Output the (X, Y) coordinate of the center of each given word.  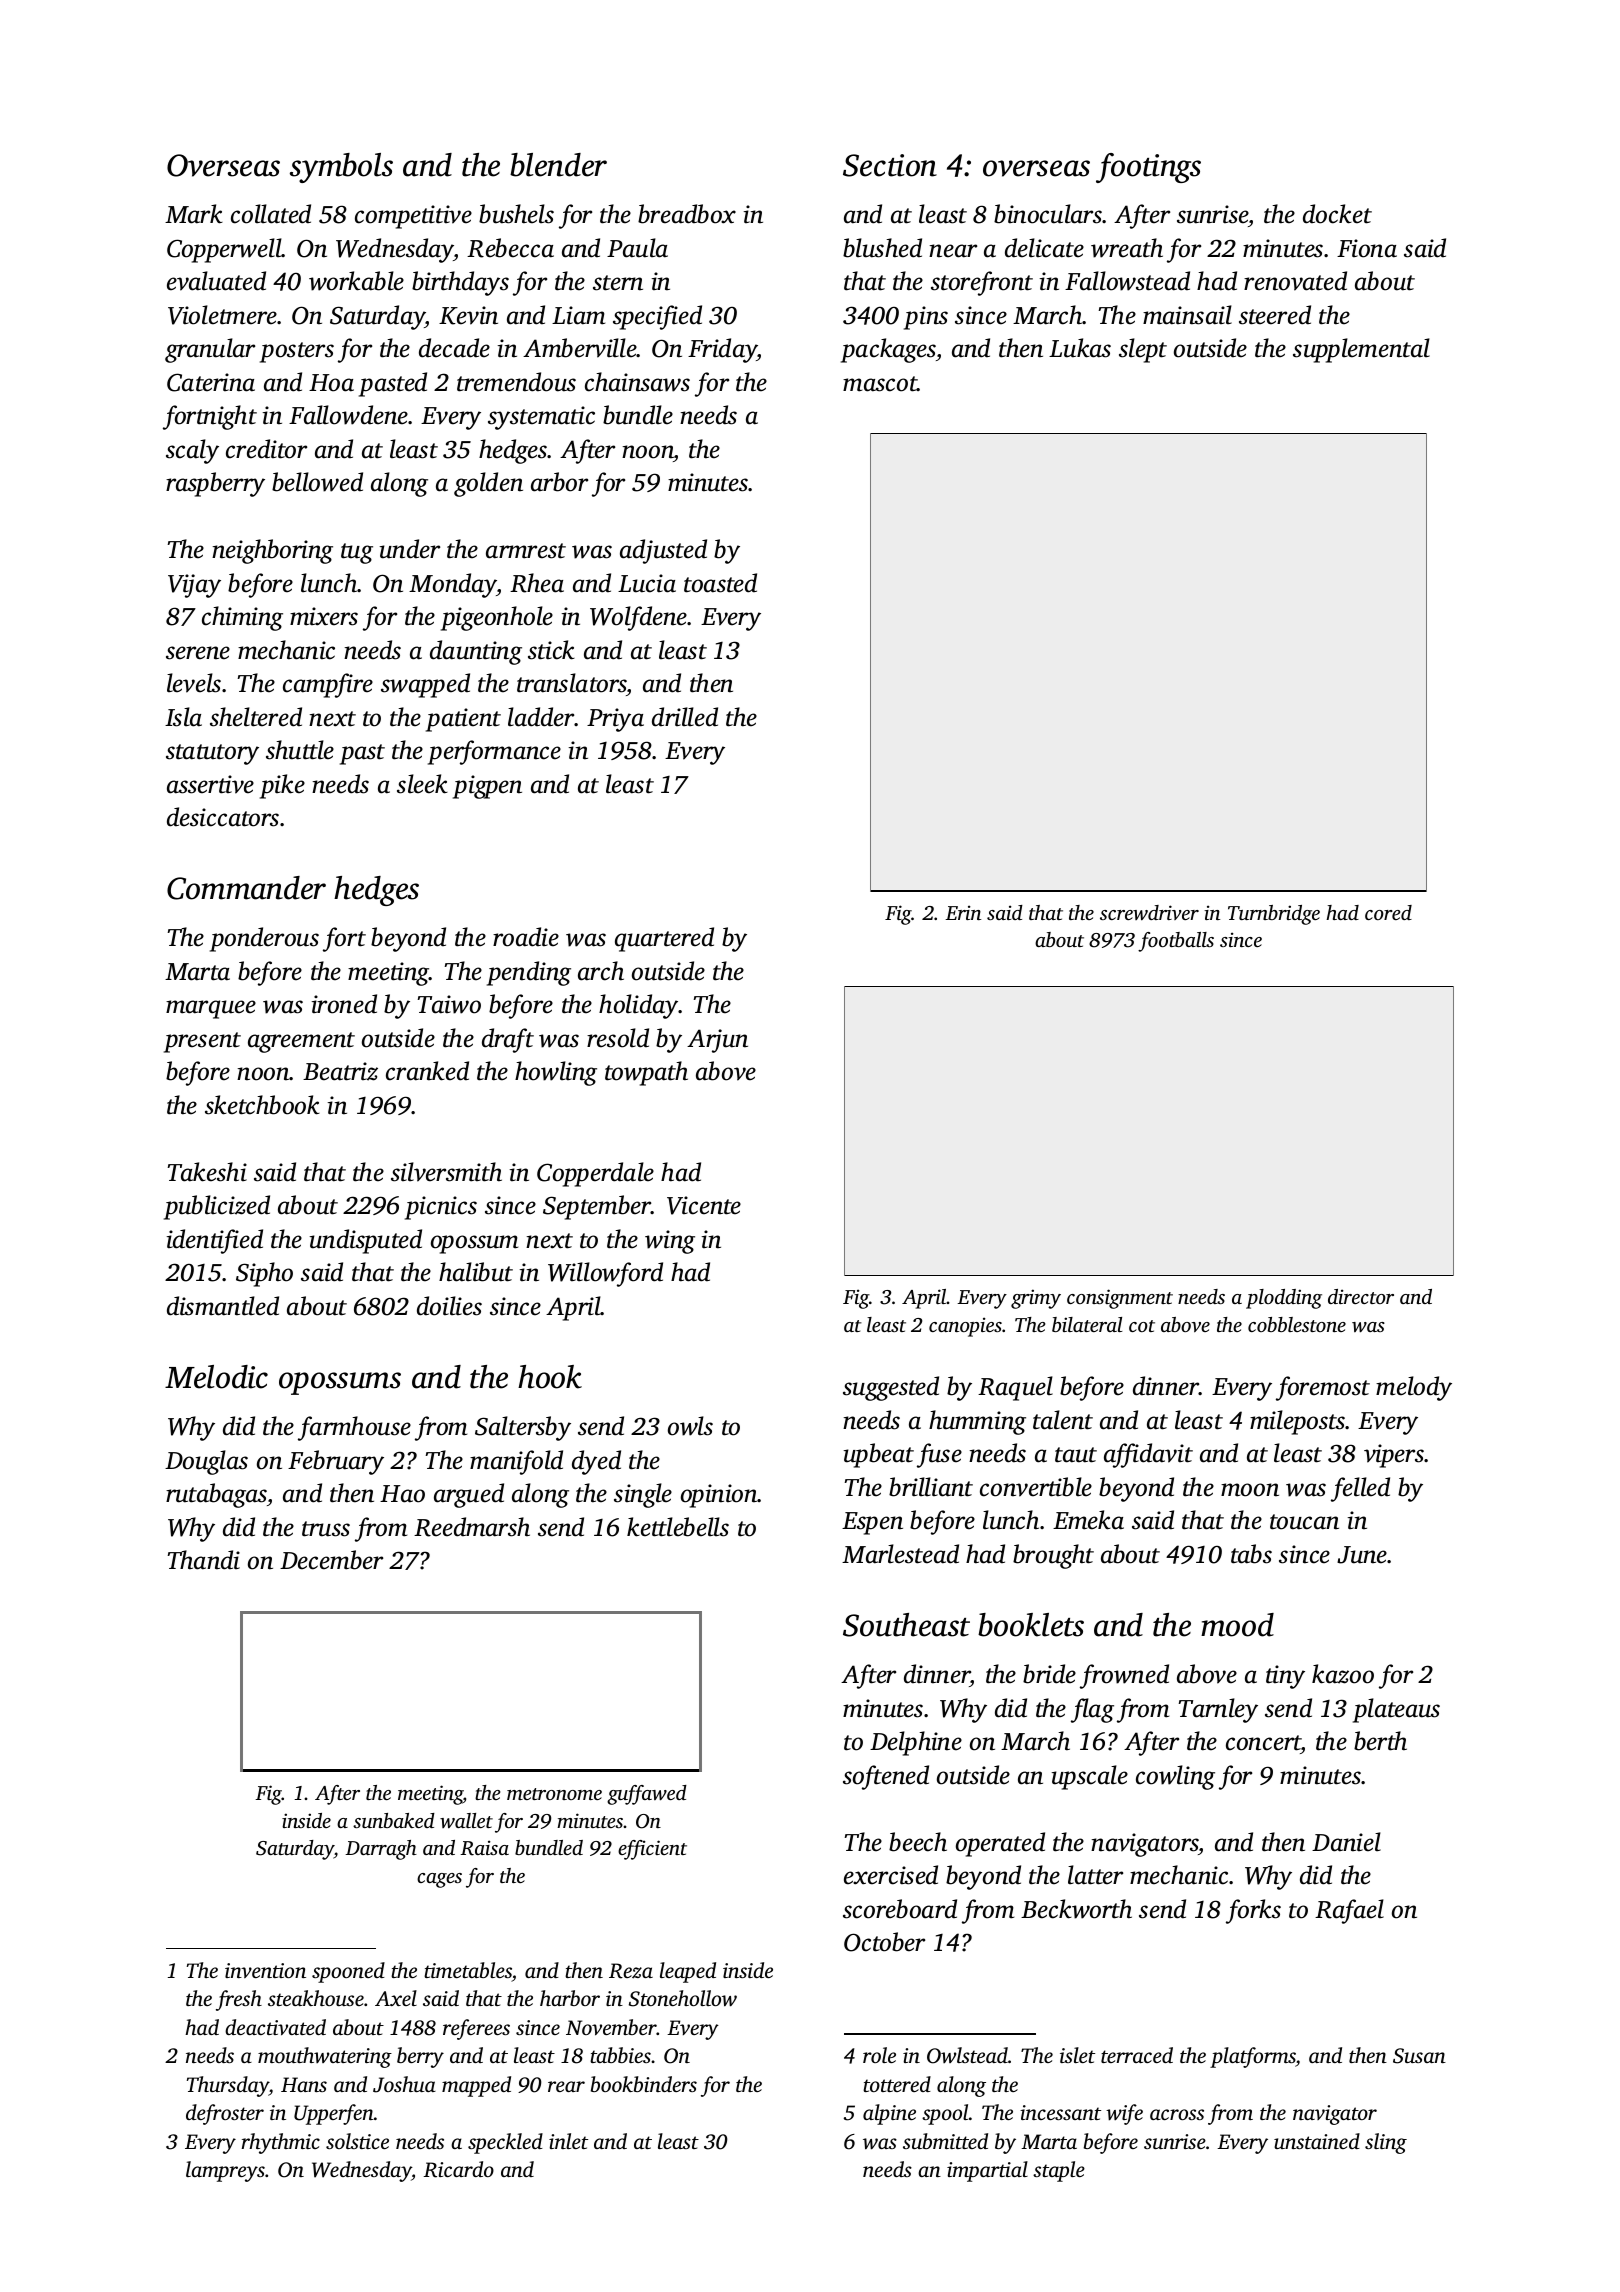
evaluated (216, 281)
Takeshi (207, 1172)
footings (1148, 168)
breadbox (687, 214)
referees (476, 2029)
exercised (891, 1875)
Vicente (704, 1205)
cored (1388, 912)
